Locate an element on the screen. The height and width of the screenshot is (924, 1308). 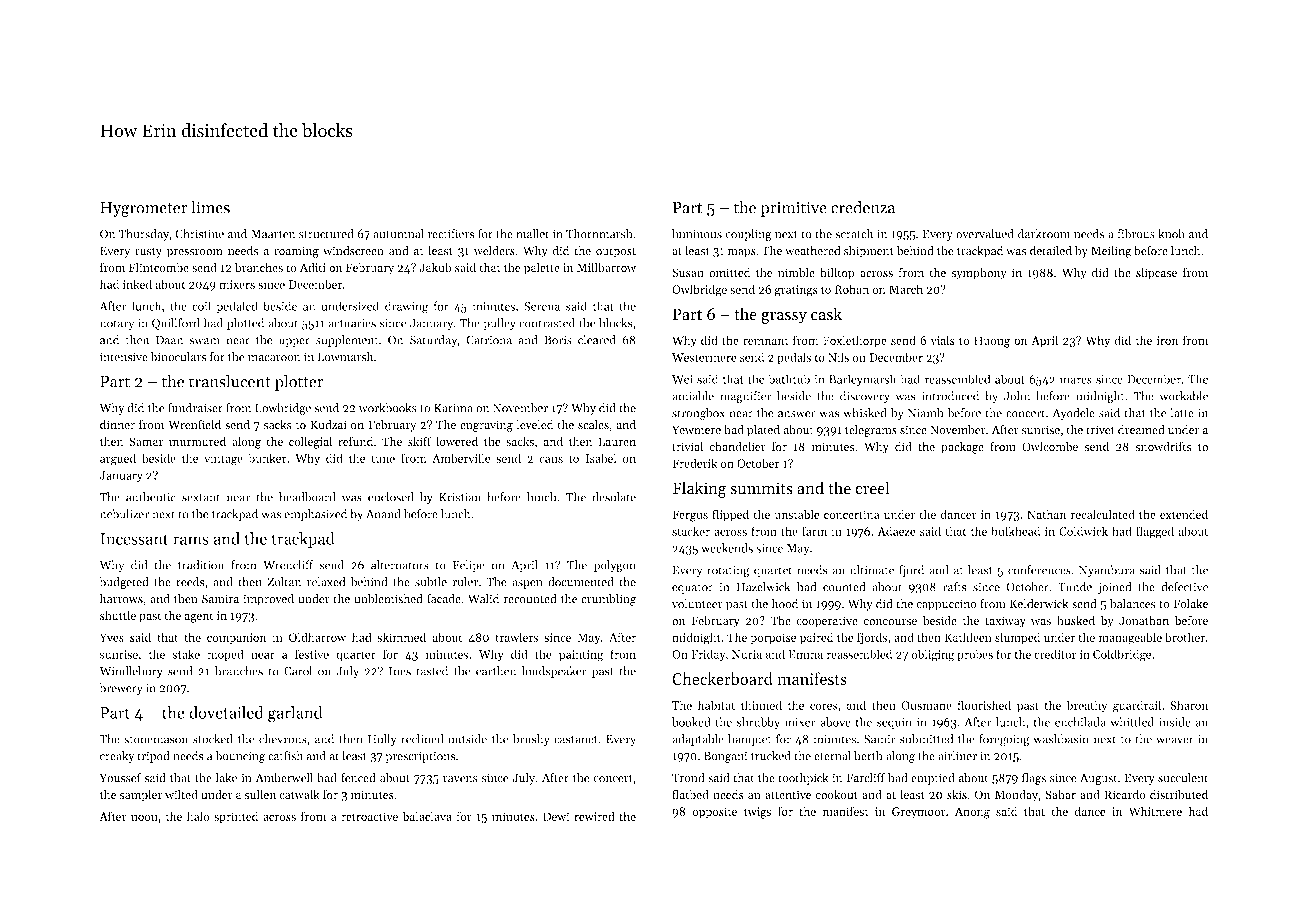
scratch is located at coordinates (854, 234).
